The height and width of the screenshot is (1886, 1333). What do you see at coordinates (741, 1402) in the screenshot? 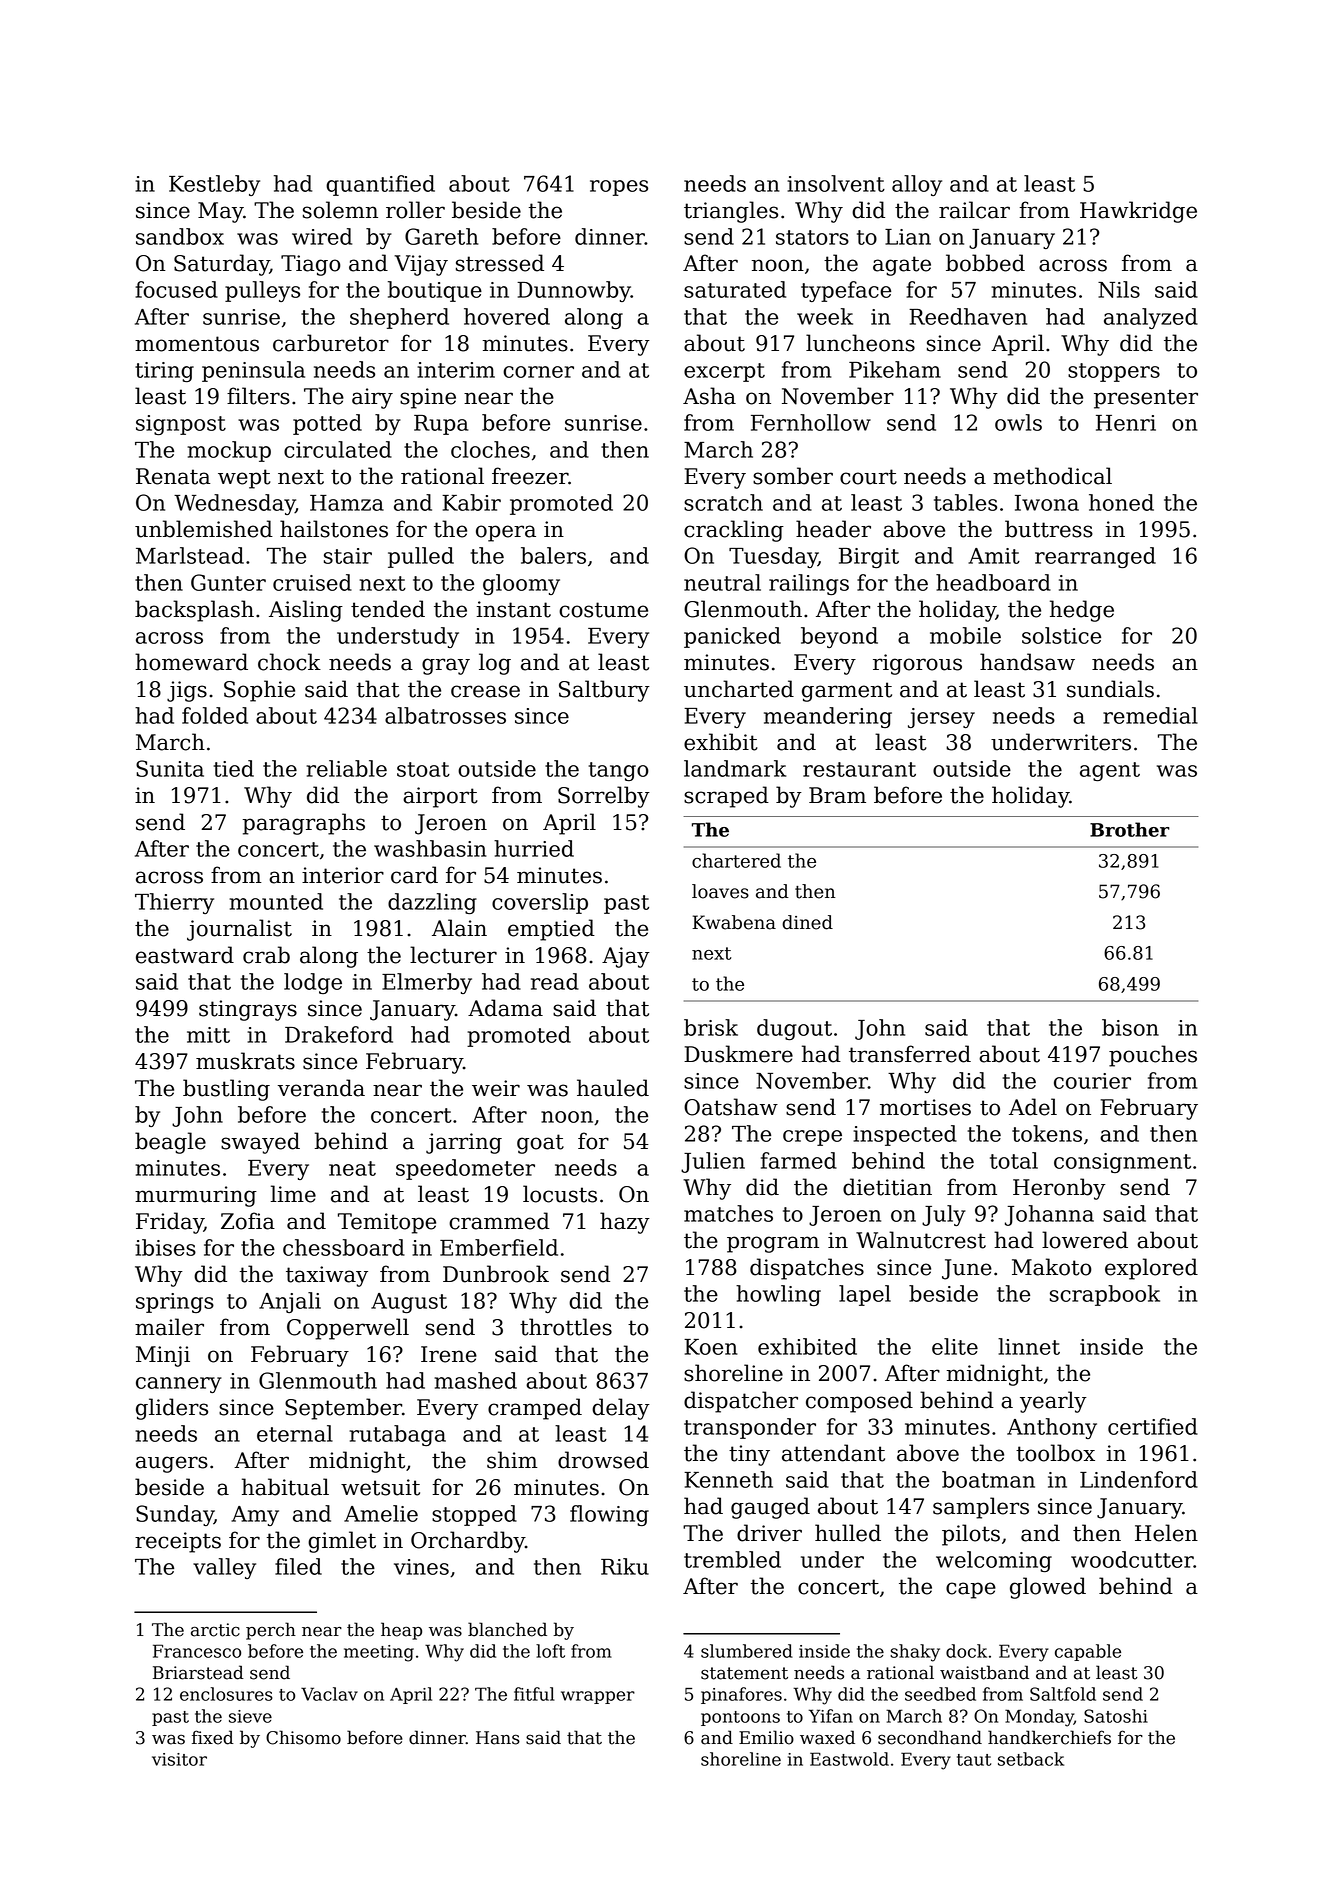
I see `dispatcher` at bounding box center [741, 1402].
